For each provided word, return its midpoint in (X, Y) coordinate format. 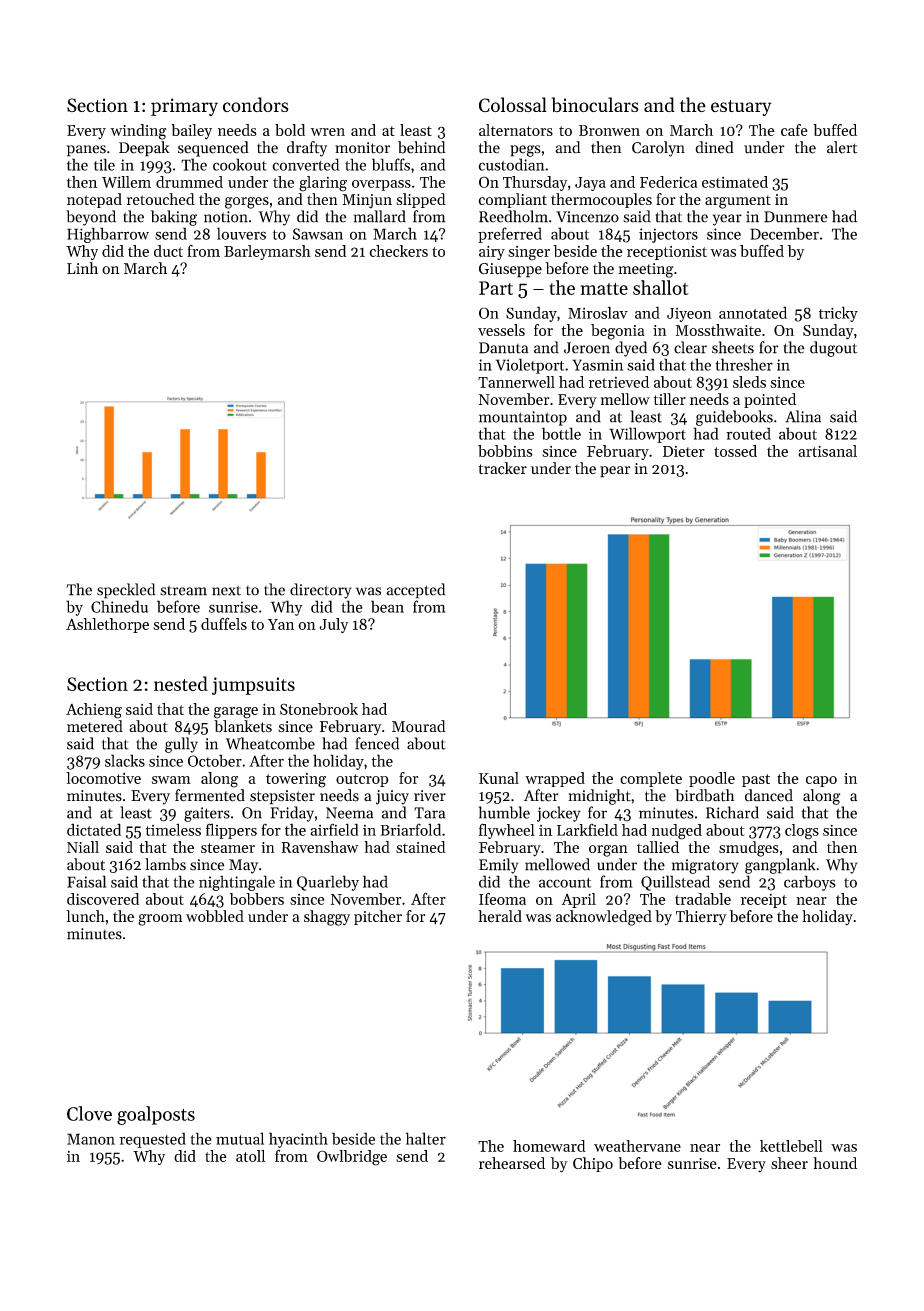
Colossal (513, 104)
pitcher (378, 917)
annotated (753, 312)
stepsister (282, 797)
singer (529, 253)
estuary (741, 108)
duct (168, 251)
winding (138, 132)
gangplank (780, 866)
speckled (126, 591)
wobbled (215, 916)
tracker (502, 468)
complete (651, 779)
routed (748, 433)
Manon (91, 1139)
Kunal (499, 778)
